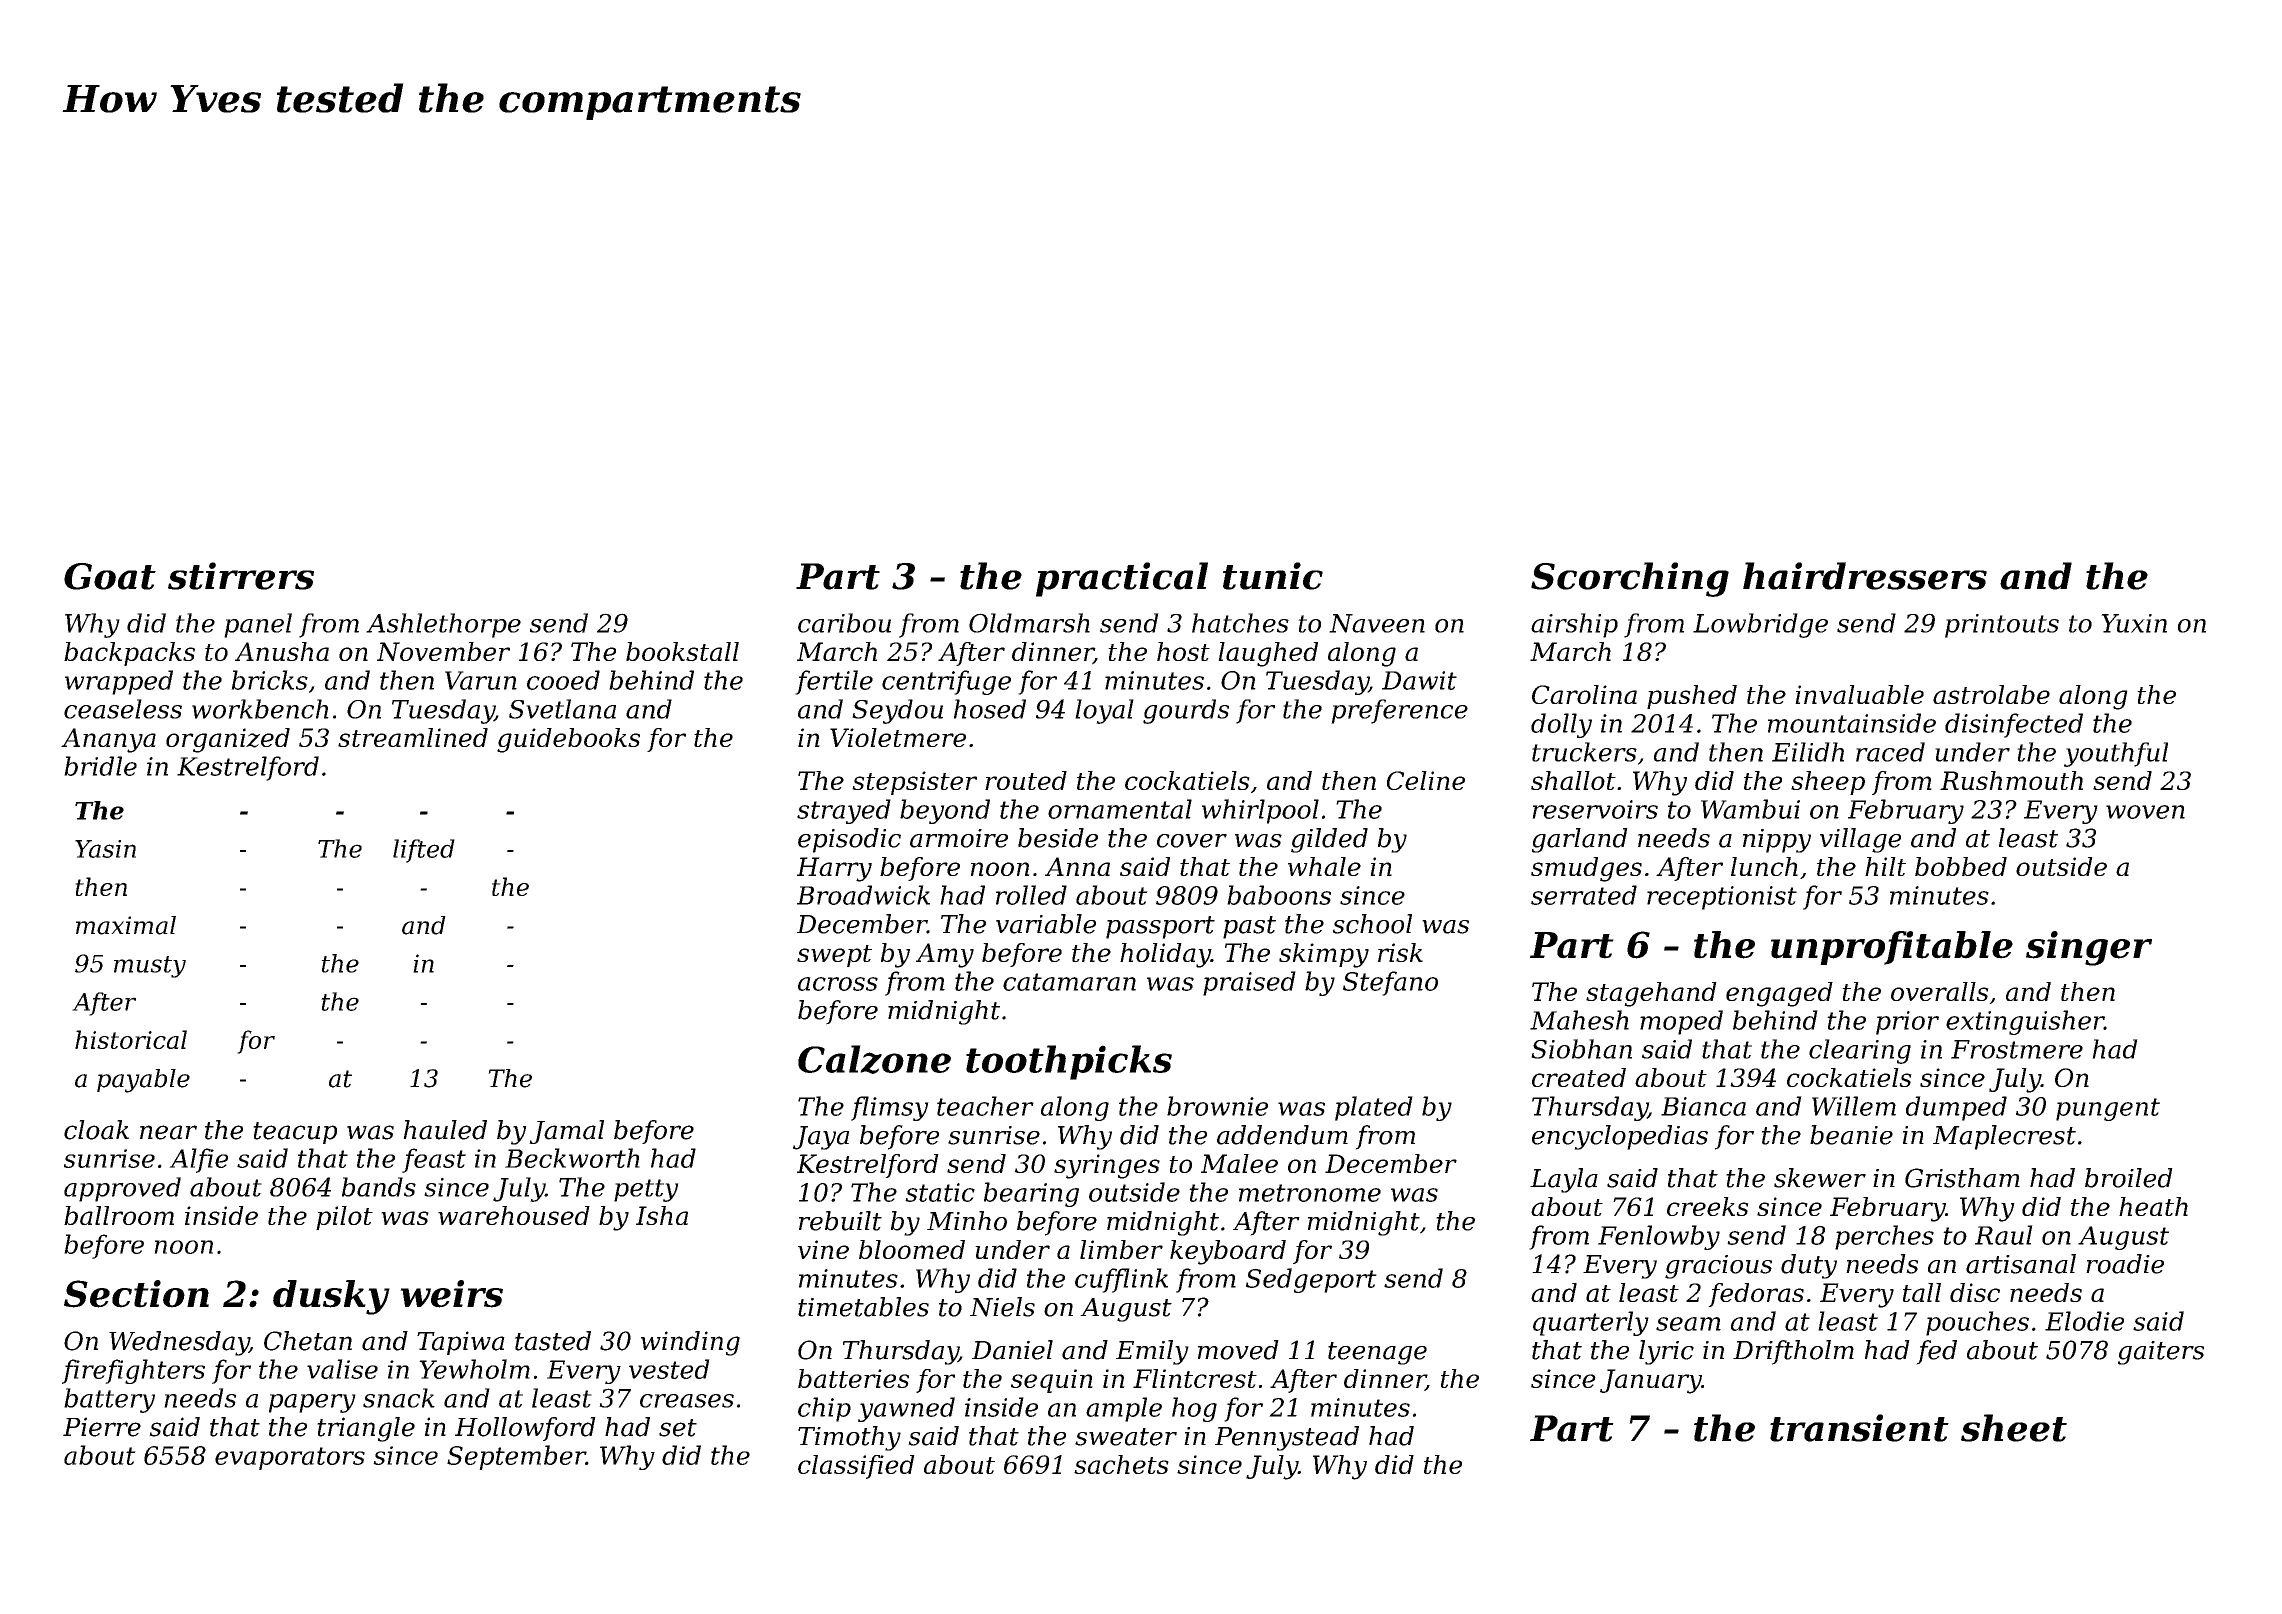 The width and height of the page is (2282, 1614). What do you see at coordinates (1859, 694) in the page?
I see `invaluable` at bounding box center [1859, 694].
